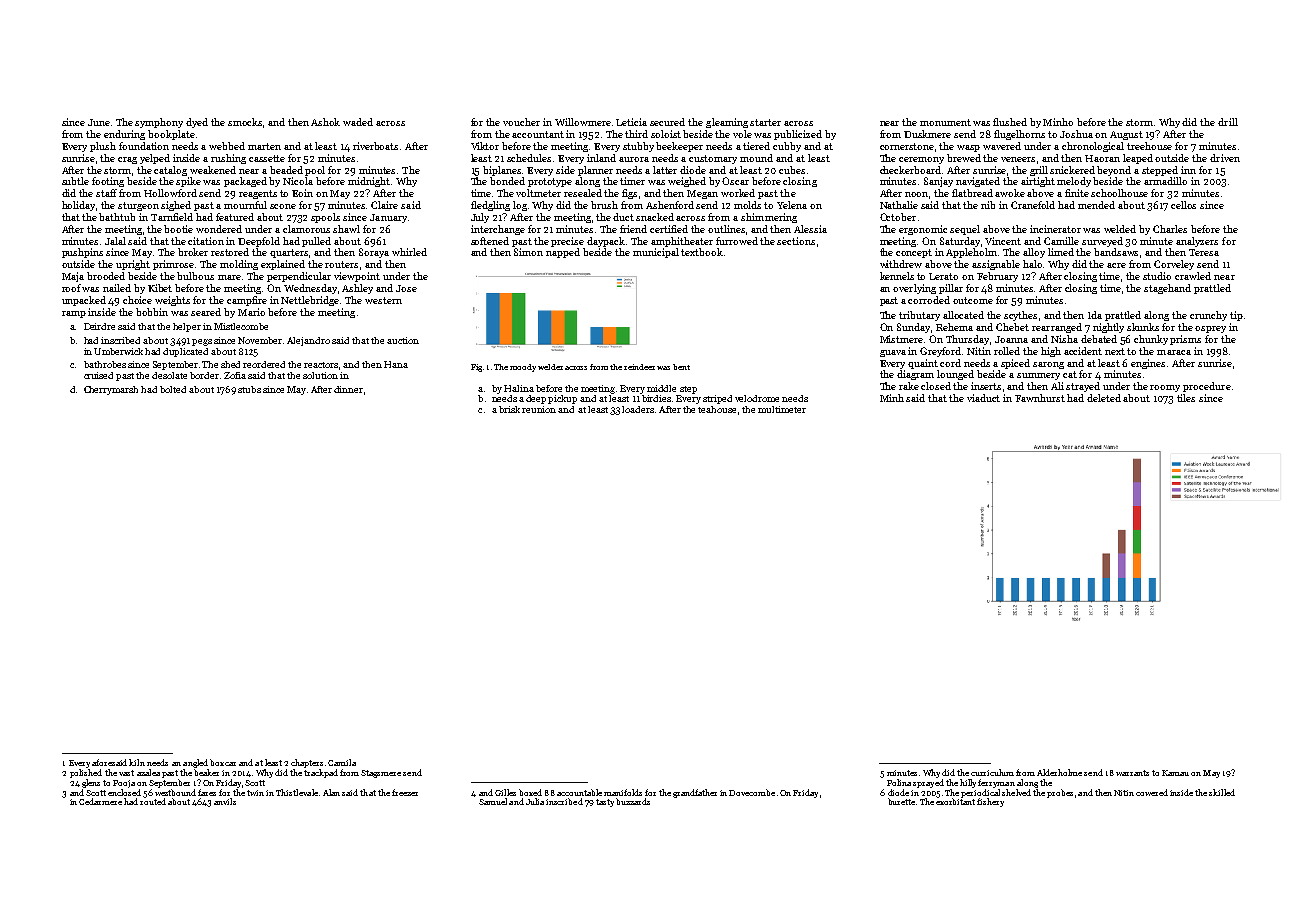  I want to click on drill, so click(1228, 122).
